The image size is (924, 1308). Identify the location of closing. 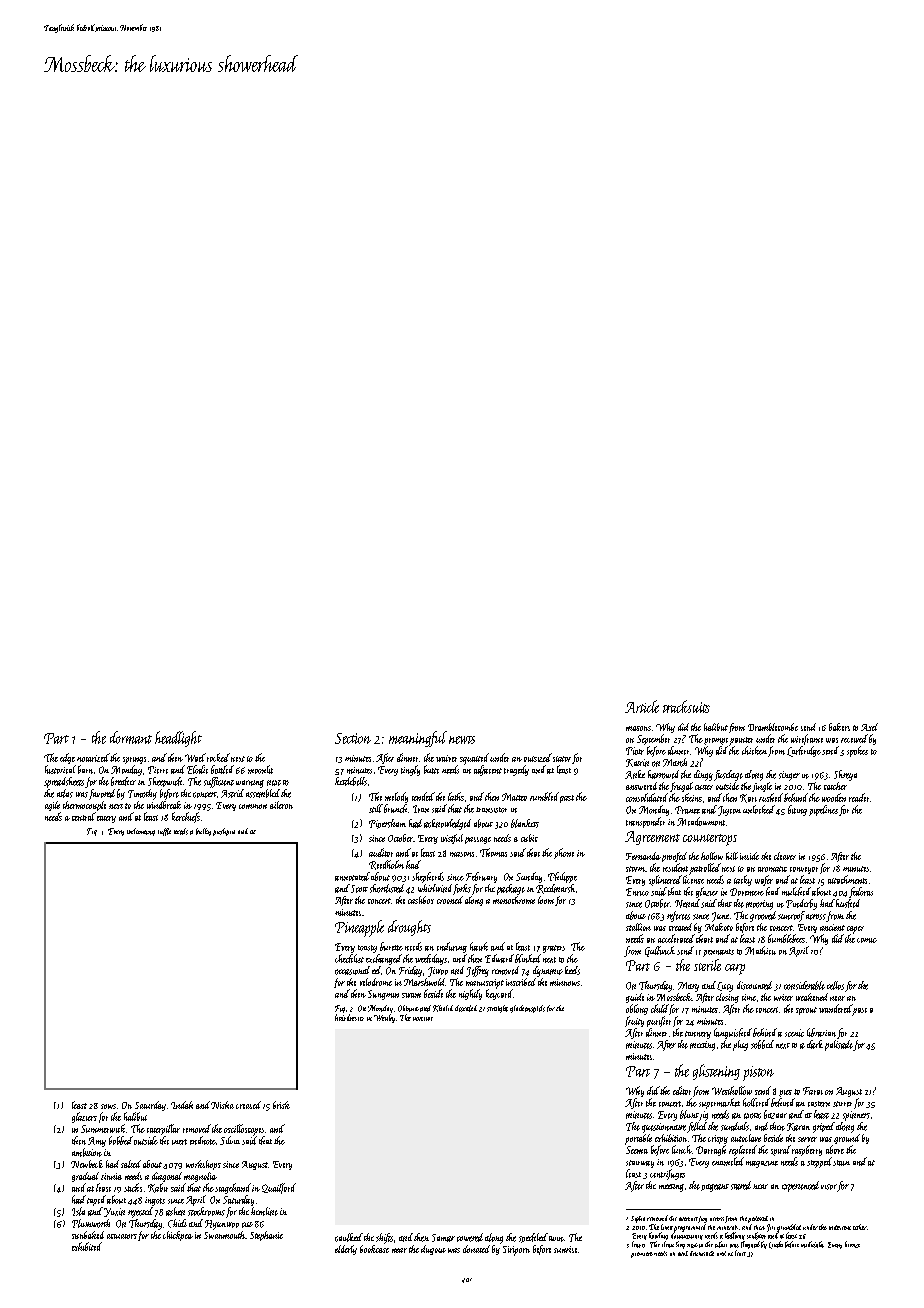
(727, 998).
